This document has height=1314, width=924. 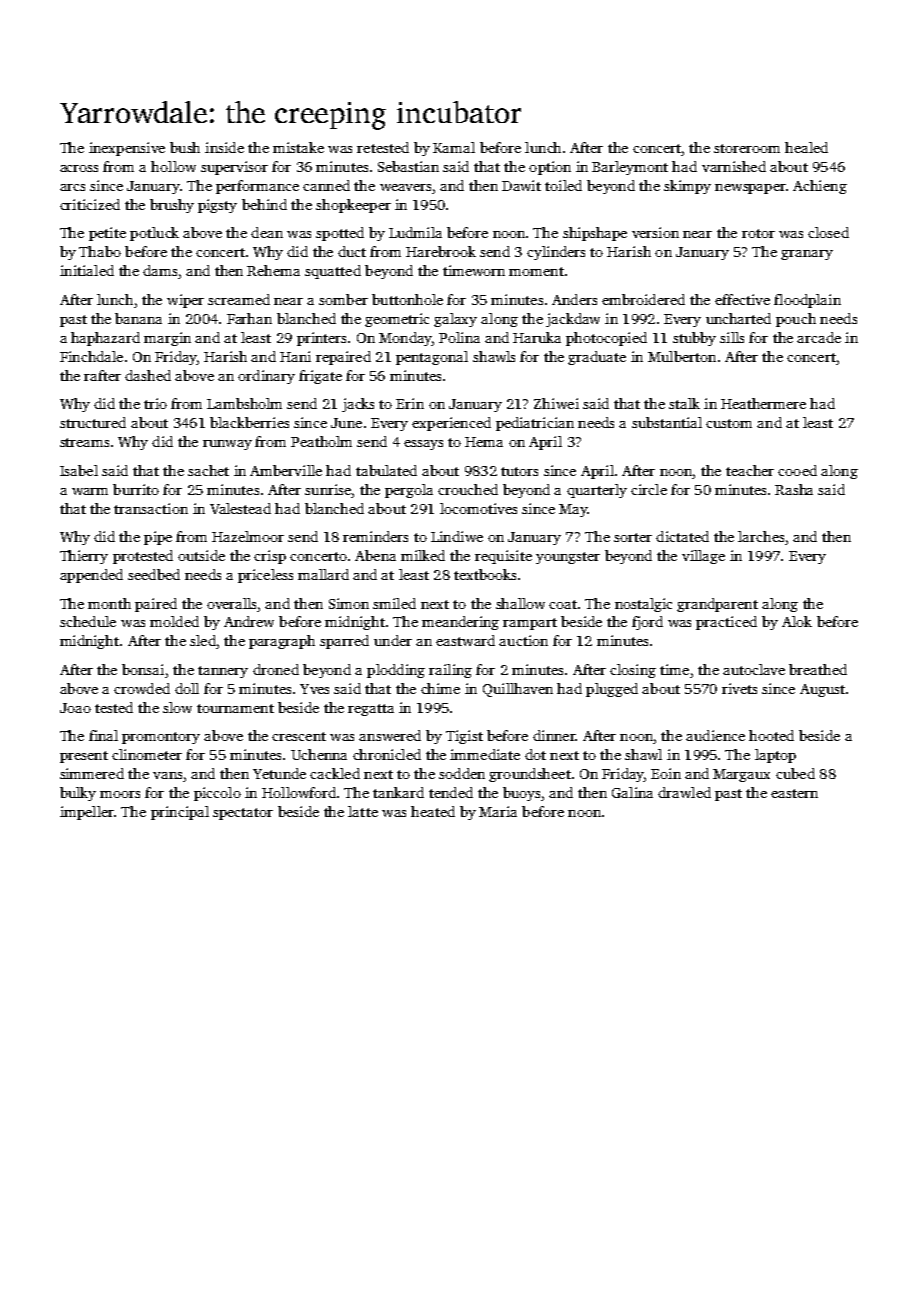 I want to click on plodding, so click(x=396, y=671).
